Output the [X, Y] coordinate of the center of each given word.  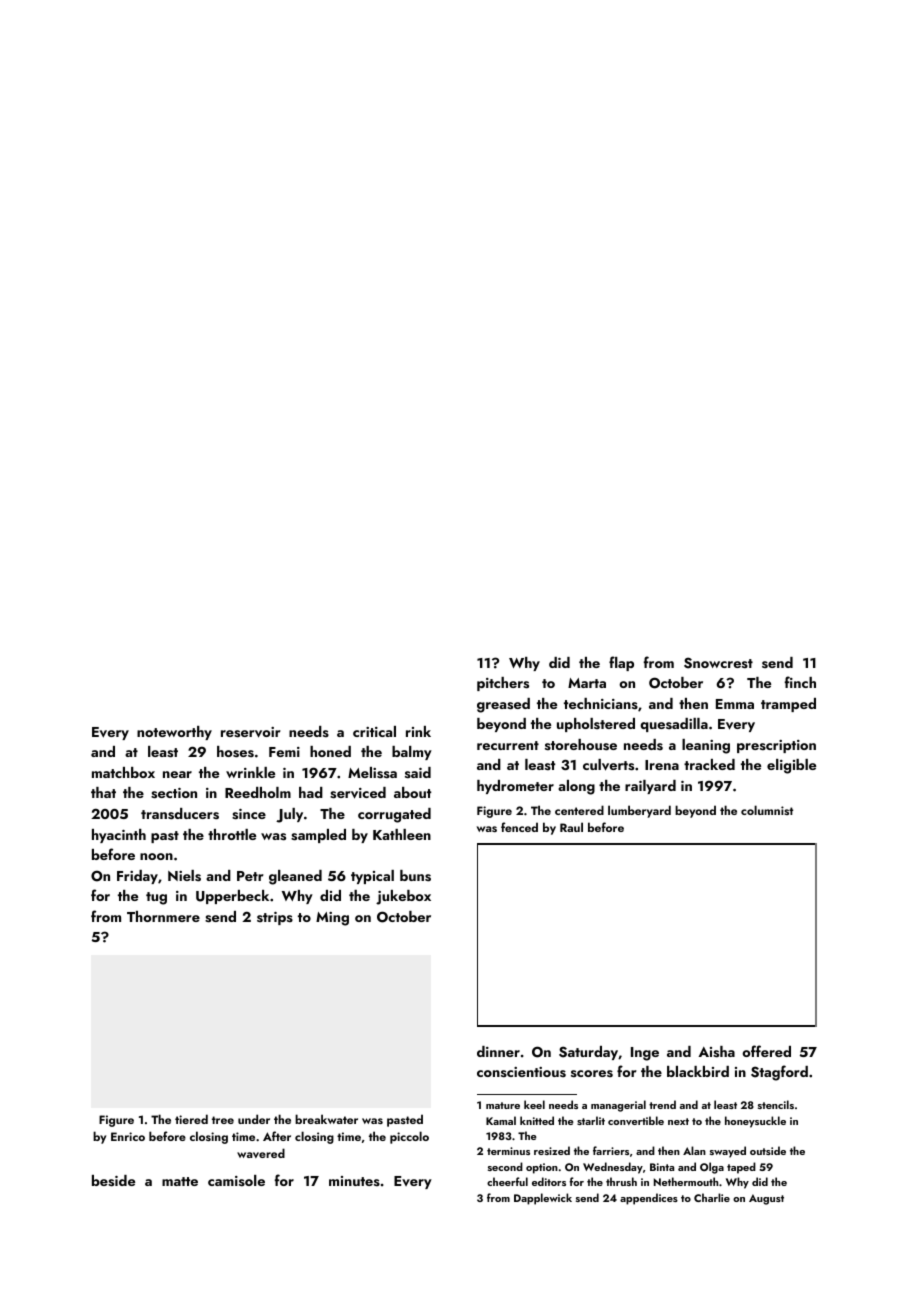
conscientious [521, 1072]
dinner [498, 1051]
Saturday [588, 1053]
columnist [767, 810]
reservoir [251, 732]
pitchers [503, 684]
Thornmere [163, 916]
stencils [776, 1104]
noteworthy [174, 733]
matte [180, 1181]
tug [156, 898]
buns [415, 876]
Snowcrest [718, 663]
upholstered [596, 725]
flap [621, 663]
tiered [191, 1119]
